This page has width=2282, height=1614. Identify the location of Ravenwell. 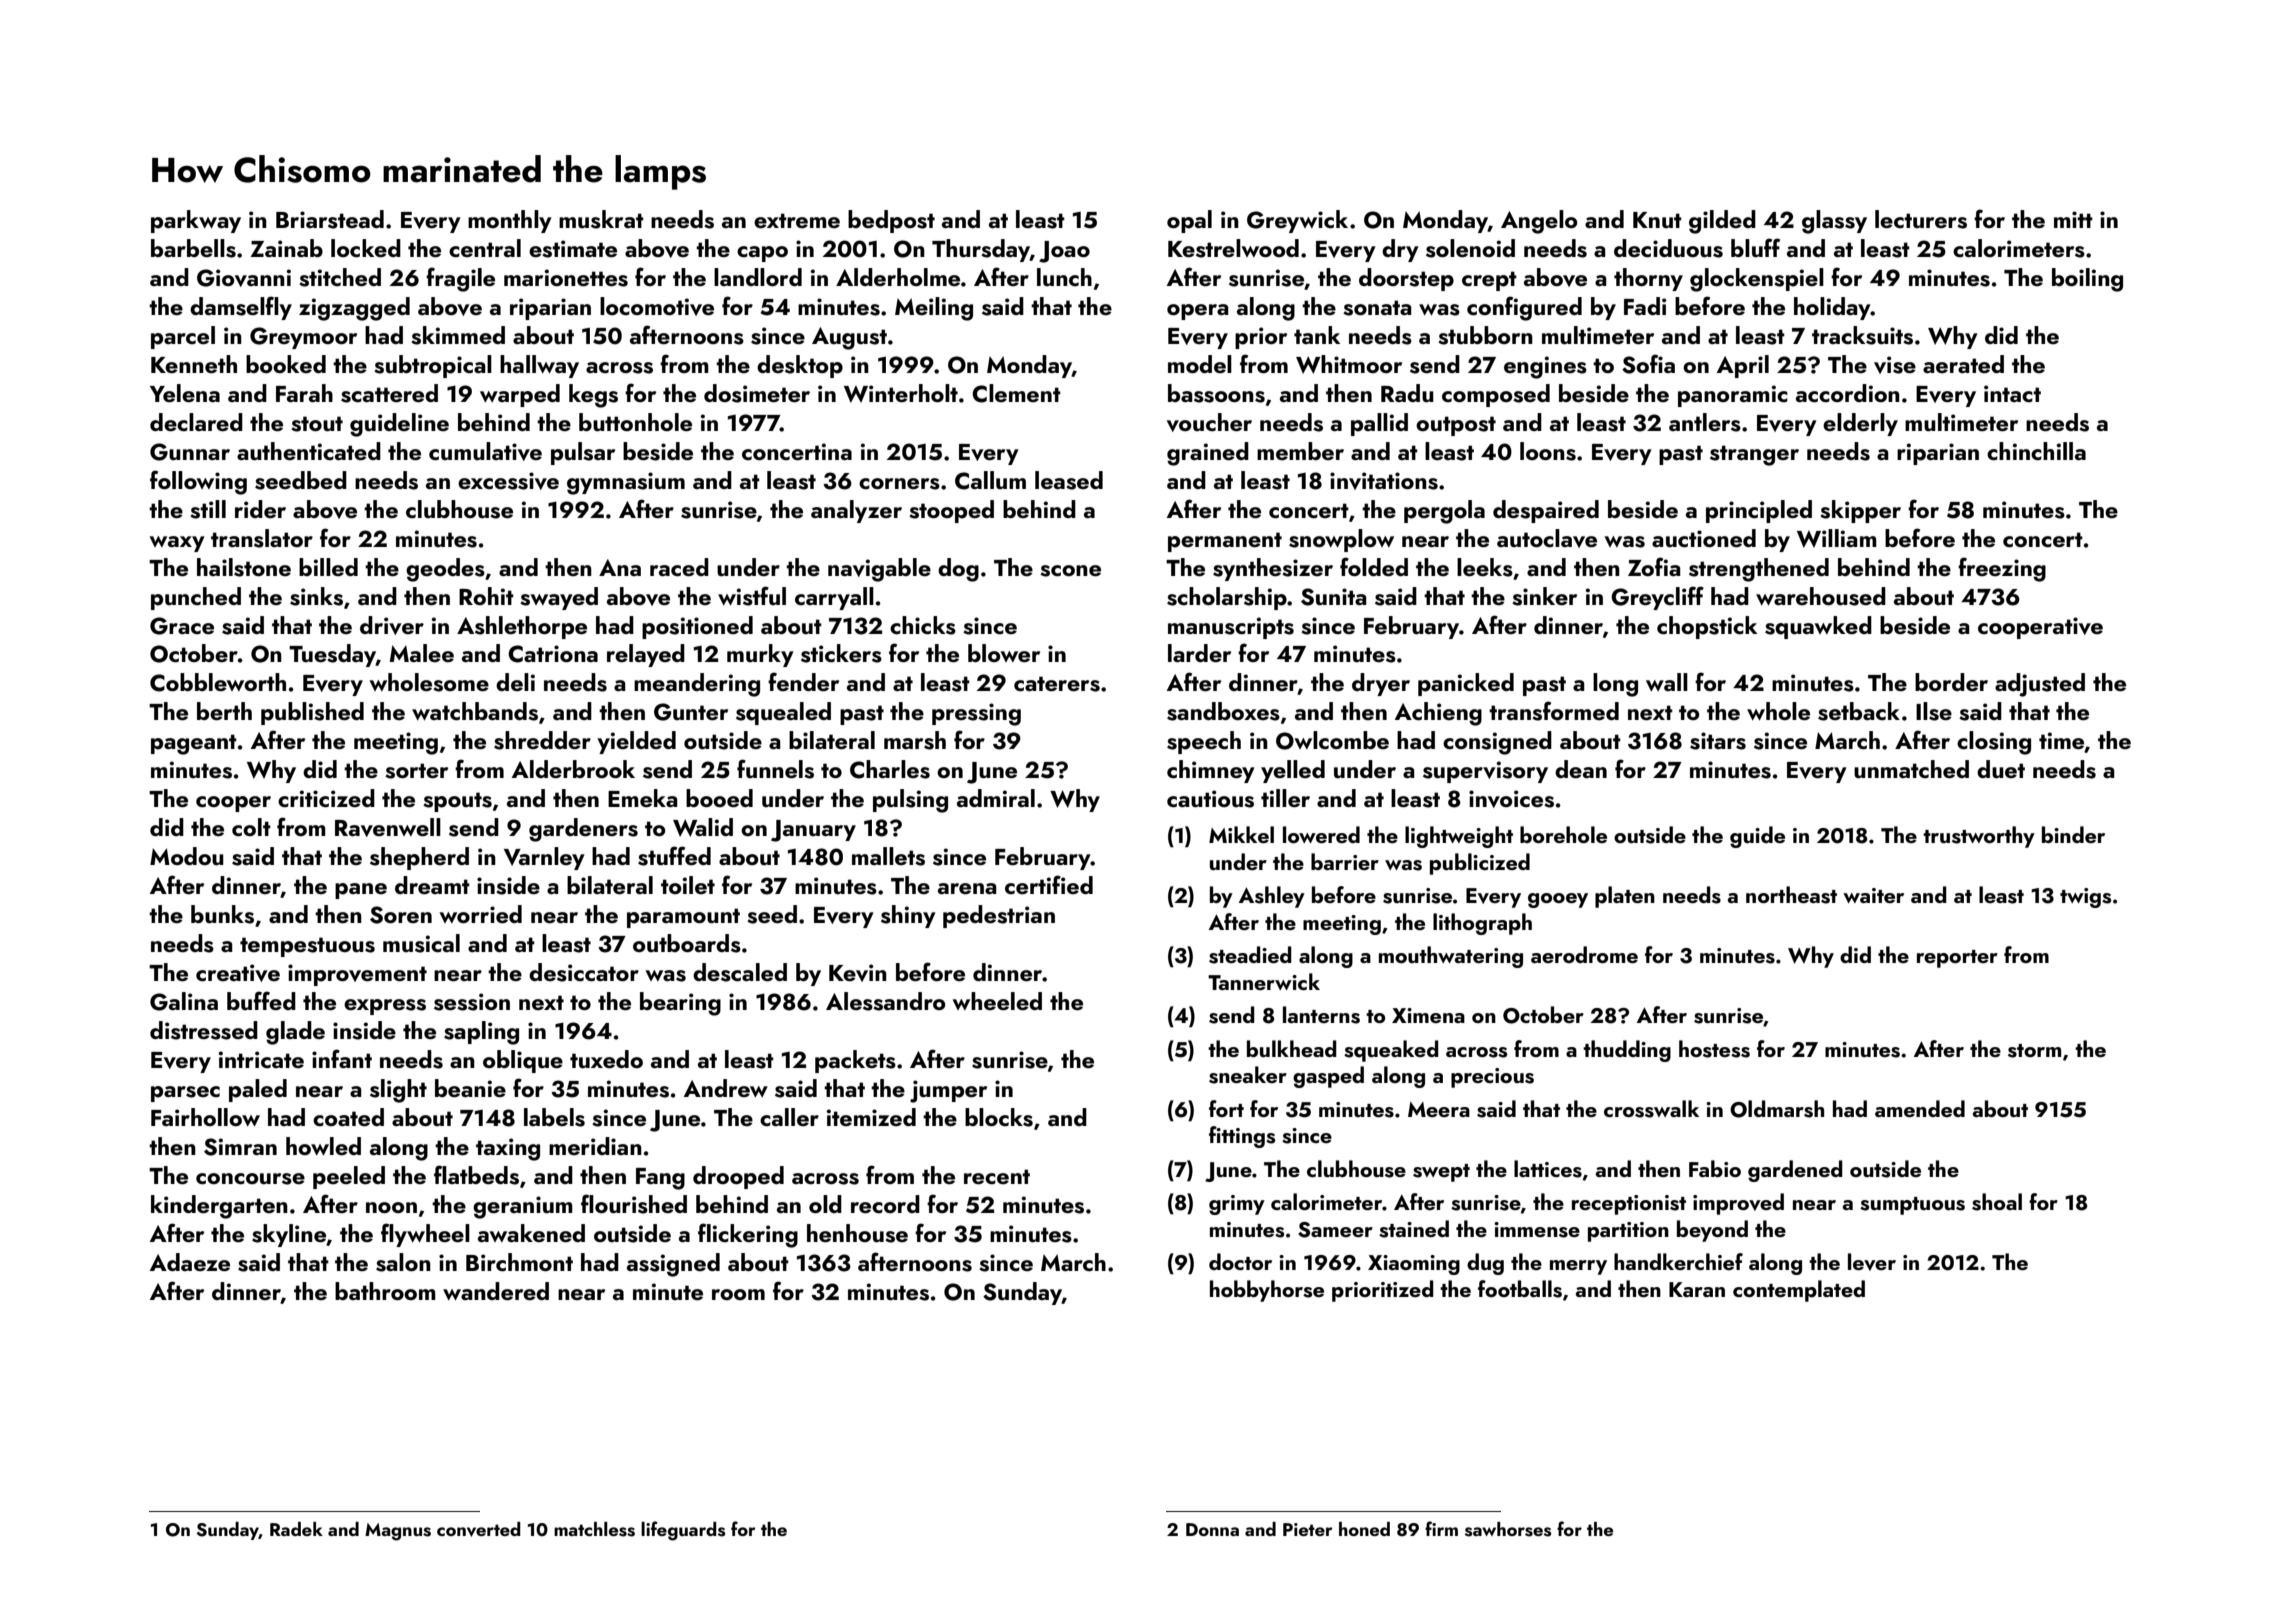
(388, 827).
